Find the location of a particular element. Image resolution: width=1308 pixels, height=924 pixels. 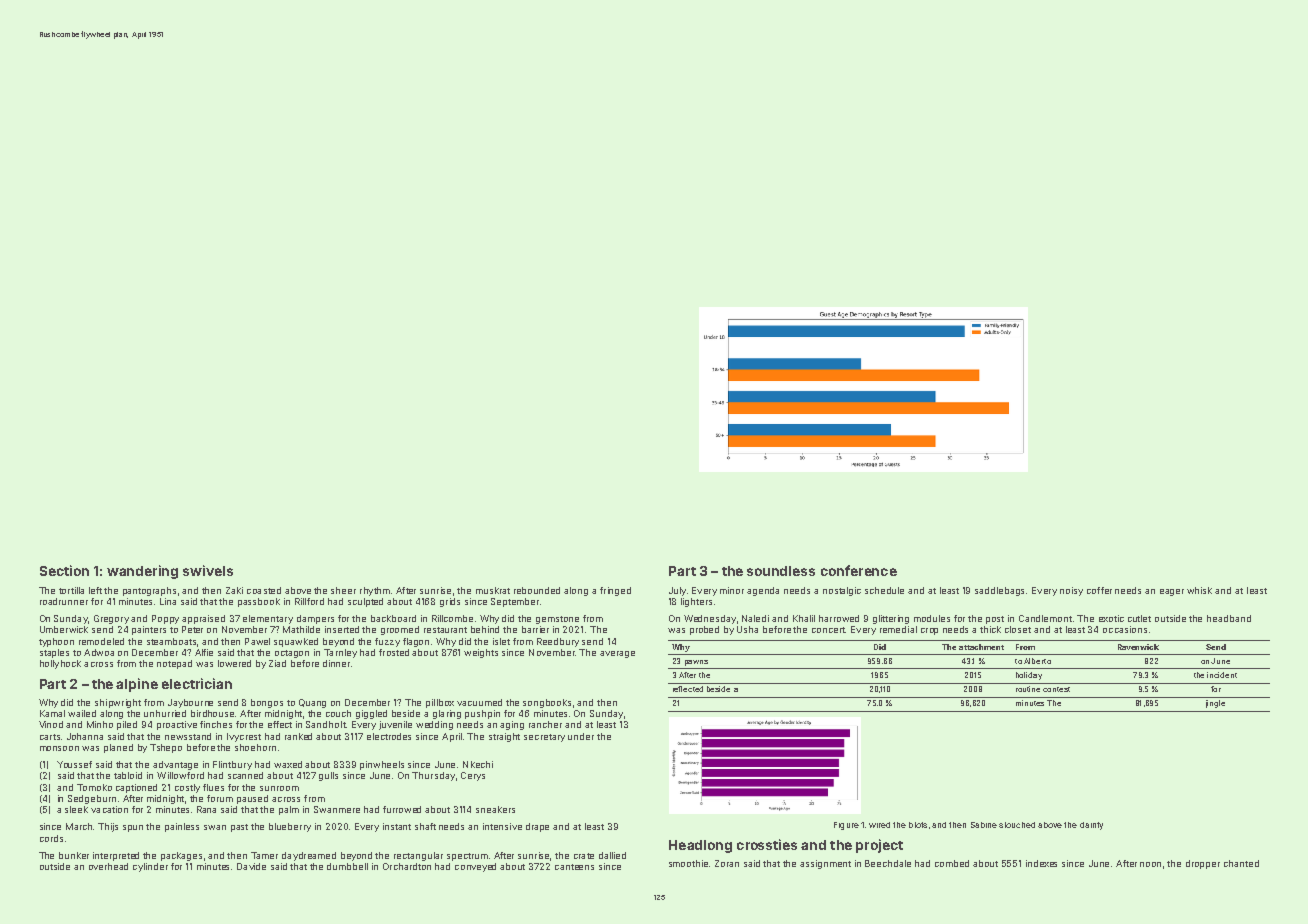

staples is located at coordinates (54, 653).
